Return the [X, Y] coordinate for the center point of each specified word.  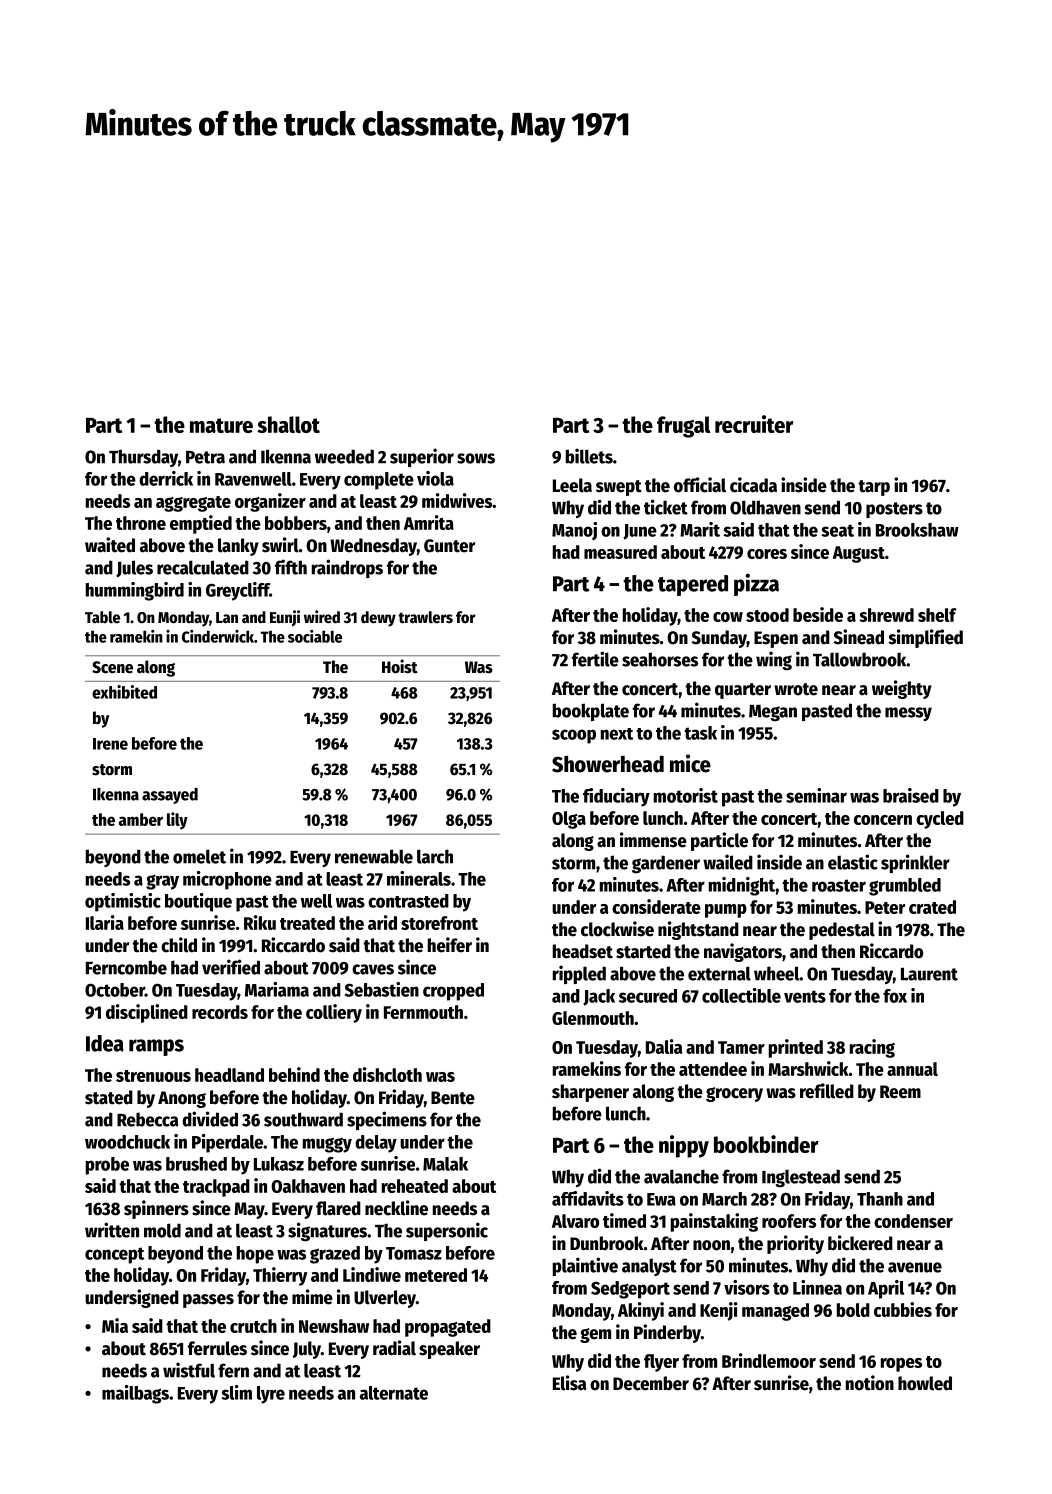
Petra [205, 457]
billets [589, 456]
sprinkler [915, 863]
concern [883, 820]
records [220, 1012]
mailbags [135, 1394]
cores [767, 554]
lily [177, 821]
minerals [419, 878]
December [651, 1383]
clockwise [617, 929]
